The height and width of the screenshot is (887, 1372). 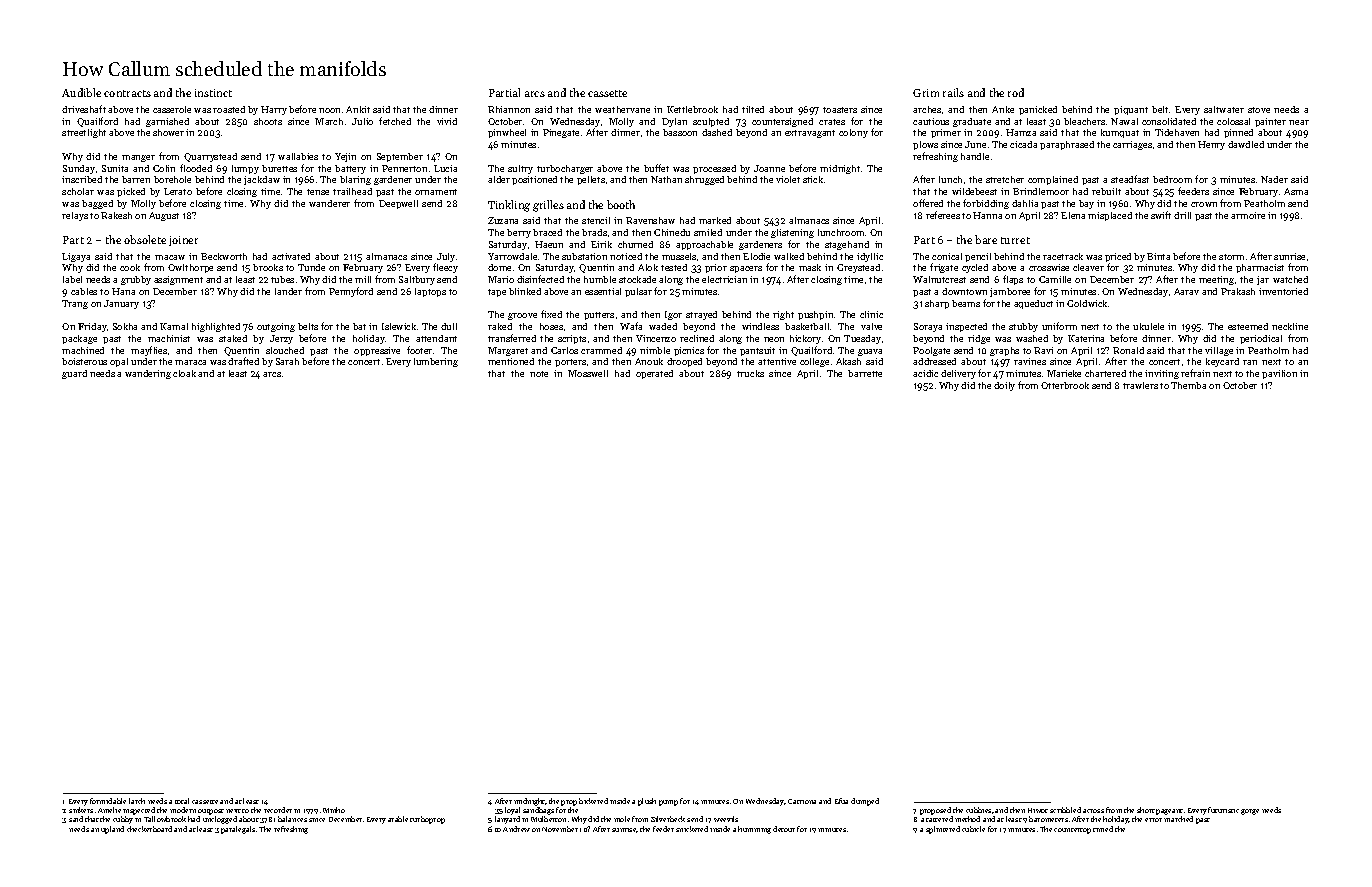 I want to click on doily, so click(x=1004, y=386).
